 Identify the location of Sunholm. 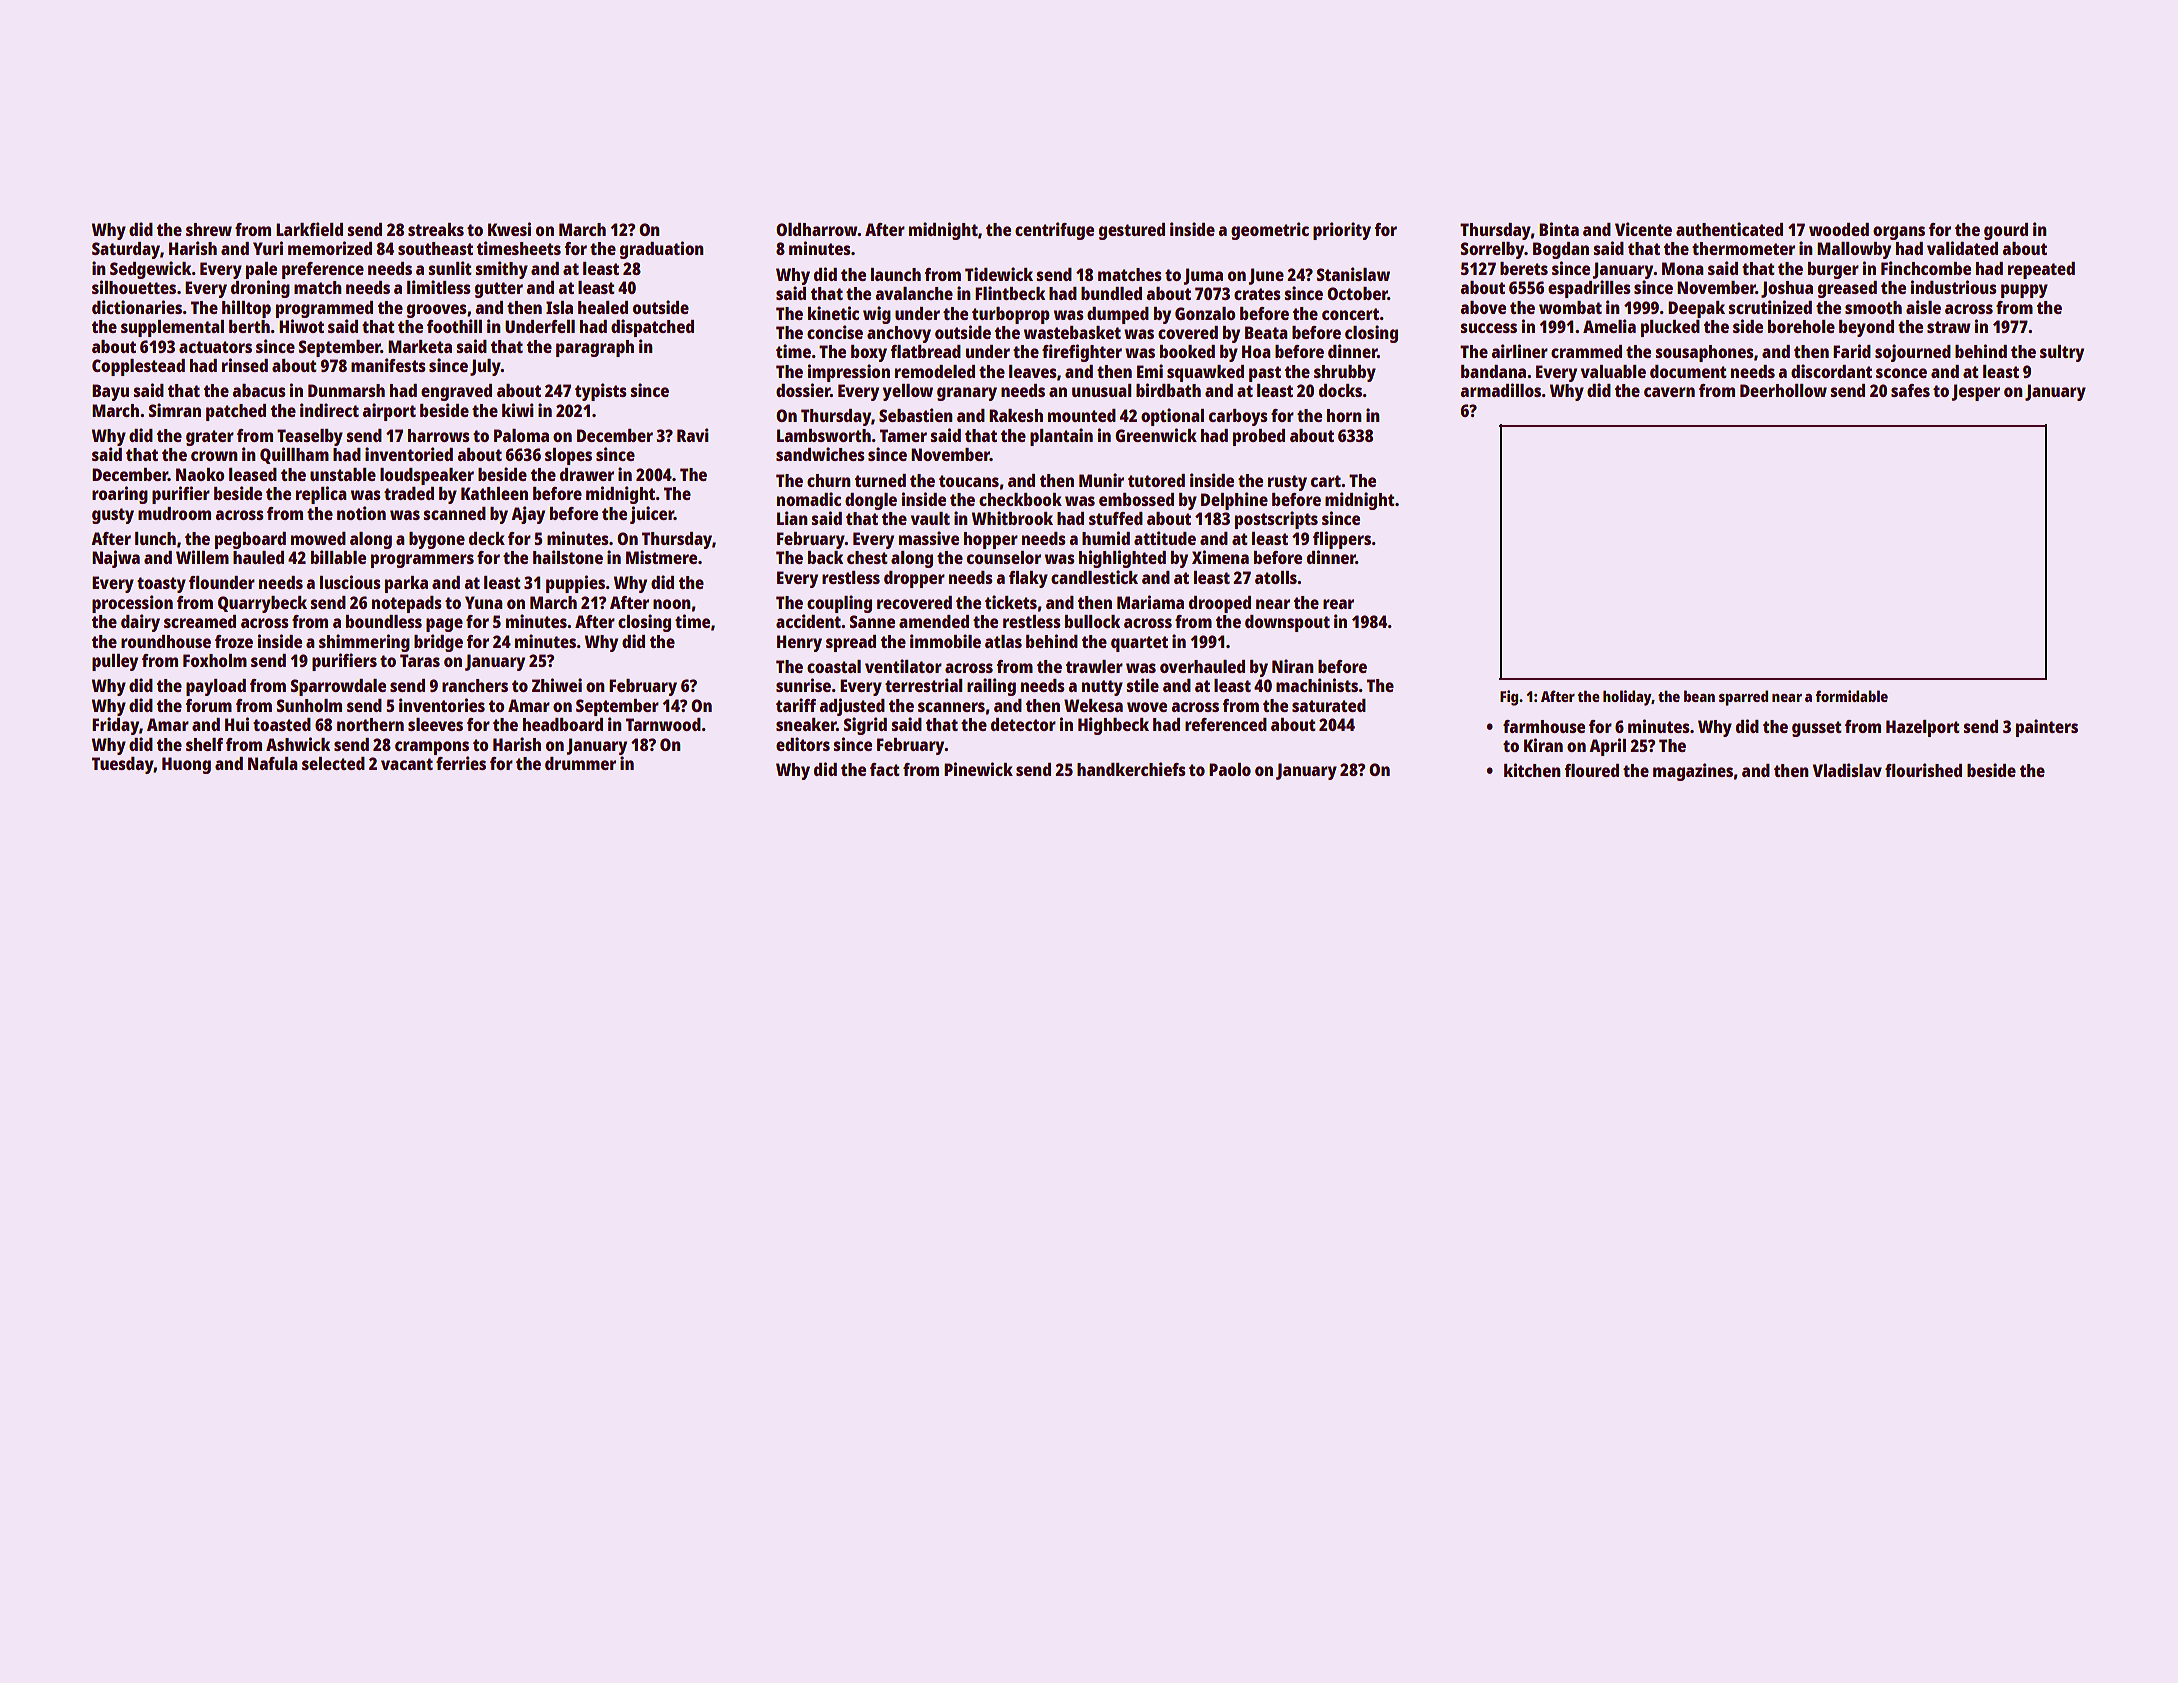
(309, 705).
